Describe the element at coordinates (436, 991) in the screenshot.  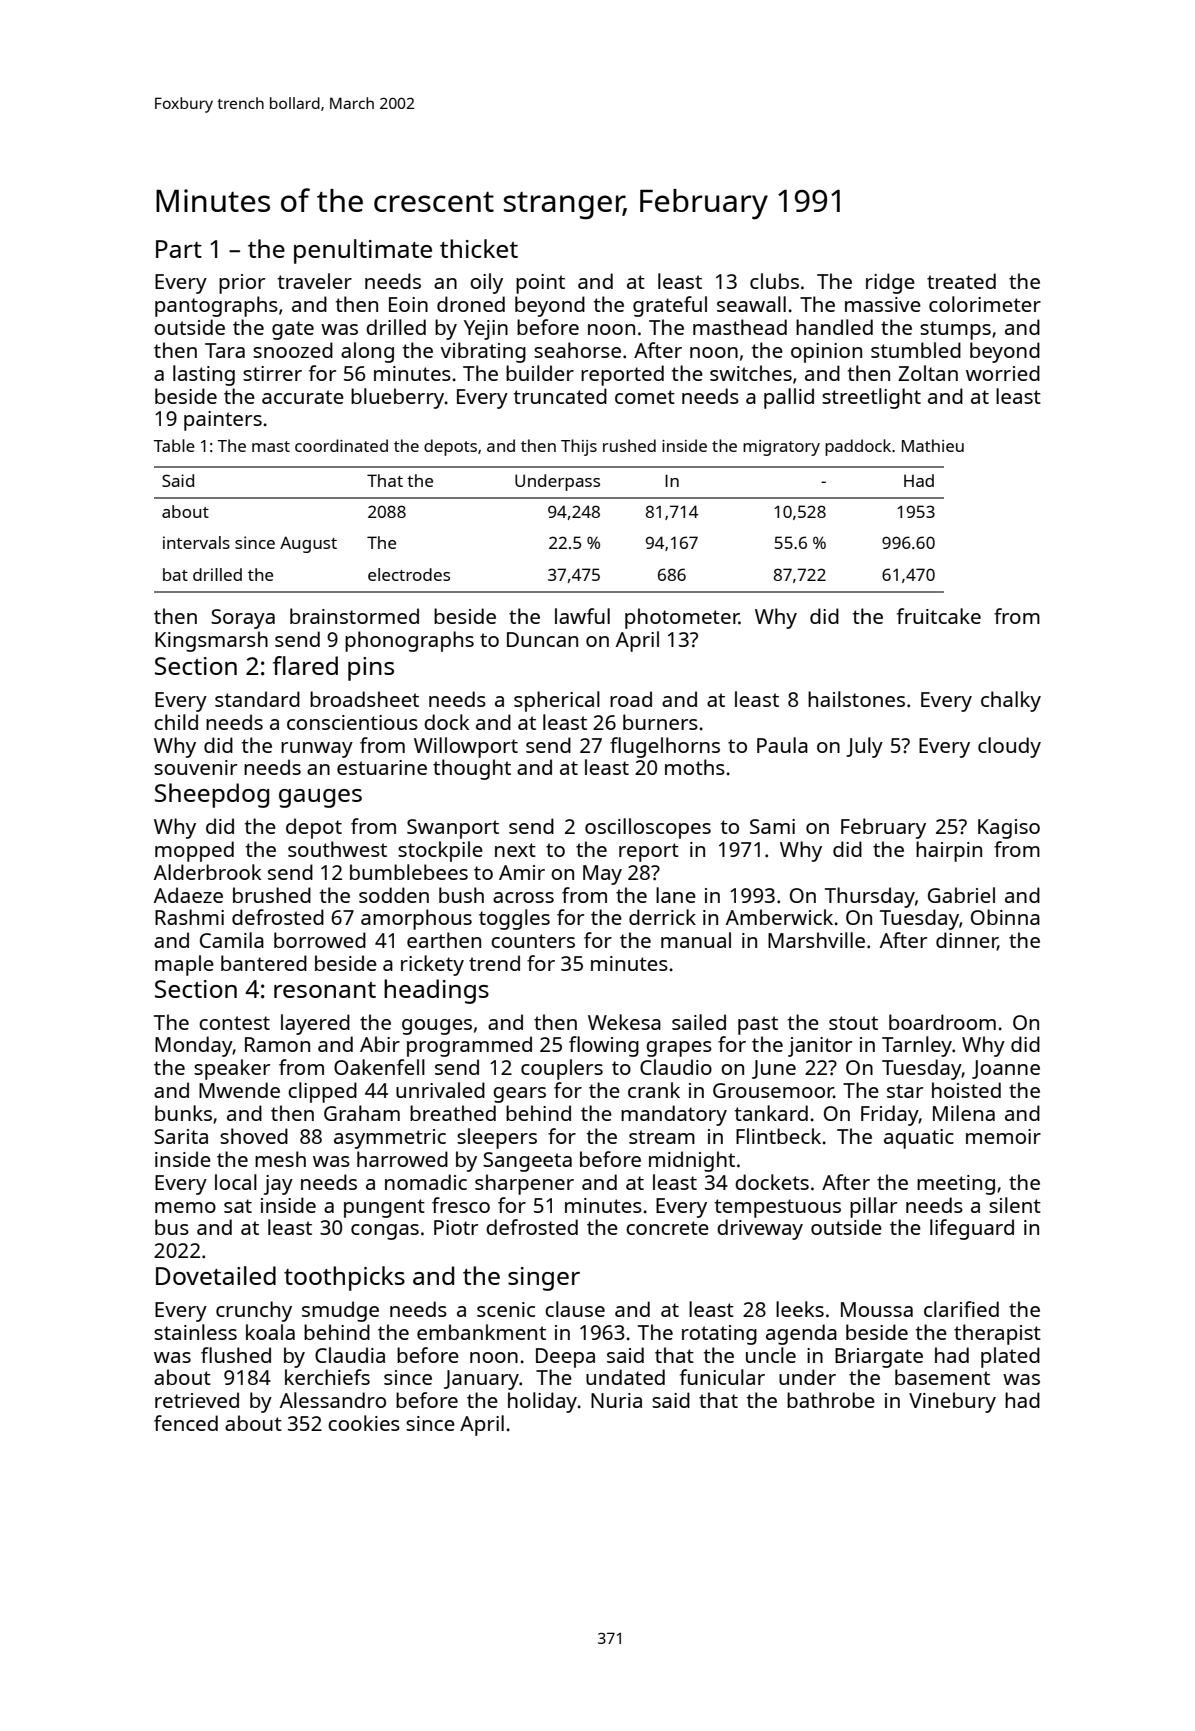
I see `headings` at that location.
